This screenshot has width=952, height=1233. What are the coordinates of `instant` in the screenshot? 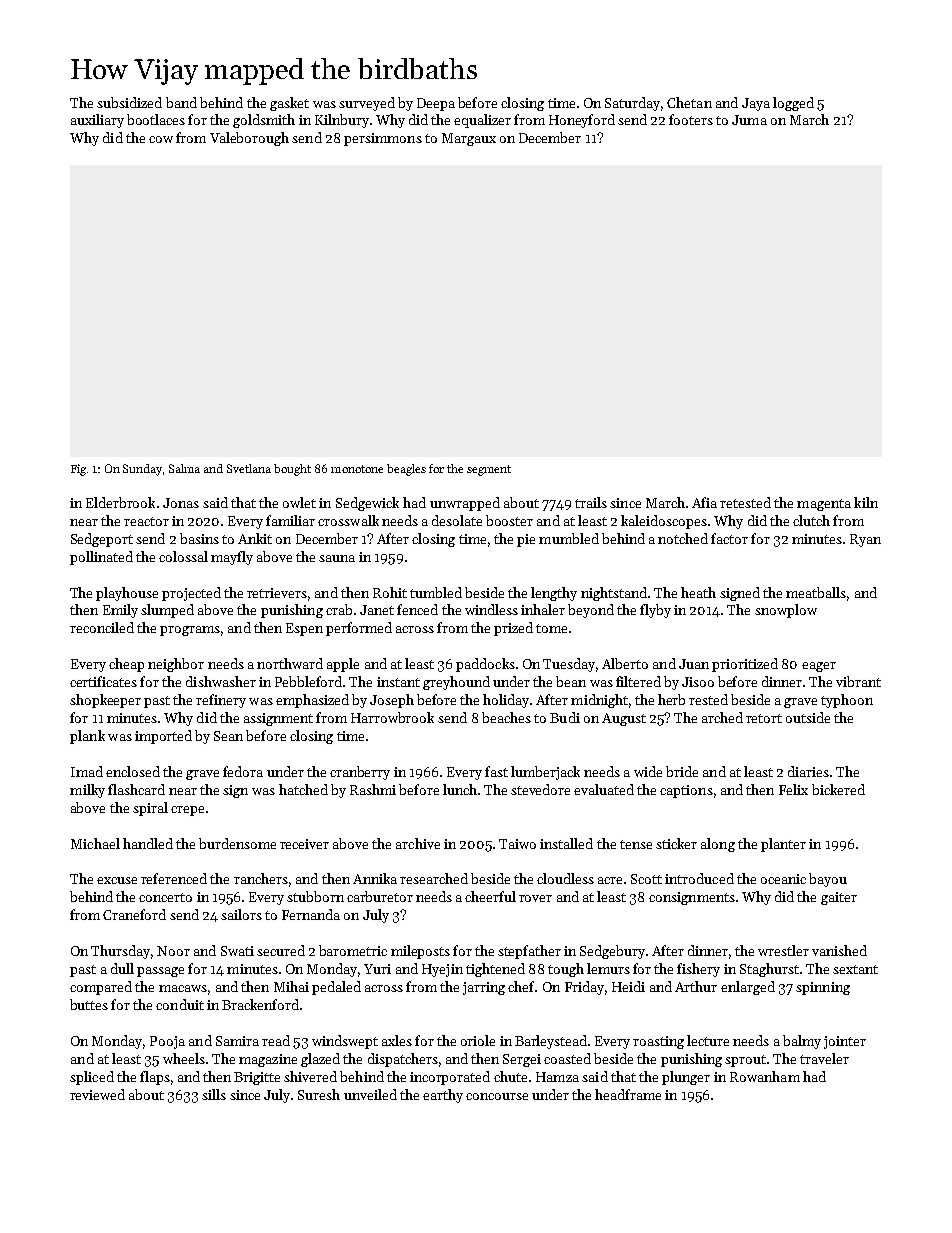 It's located at (398, 682).
